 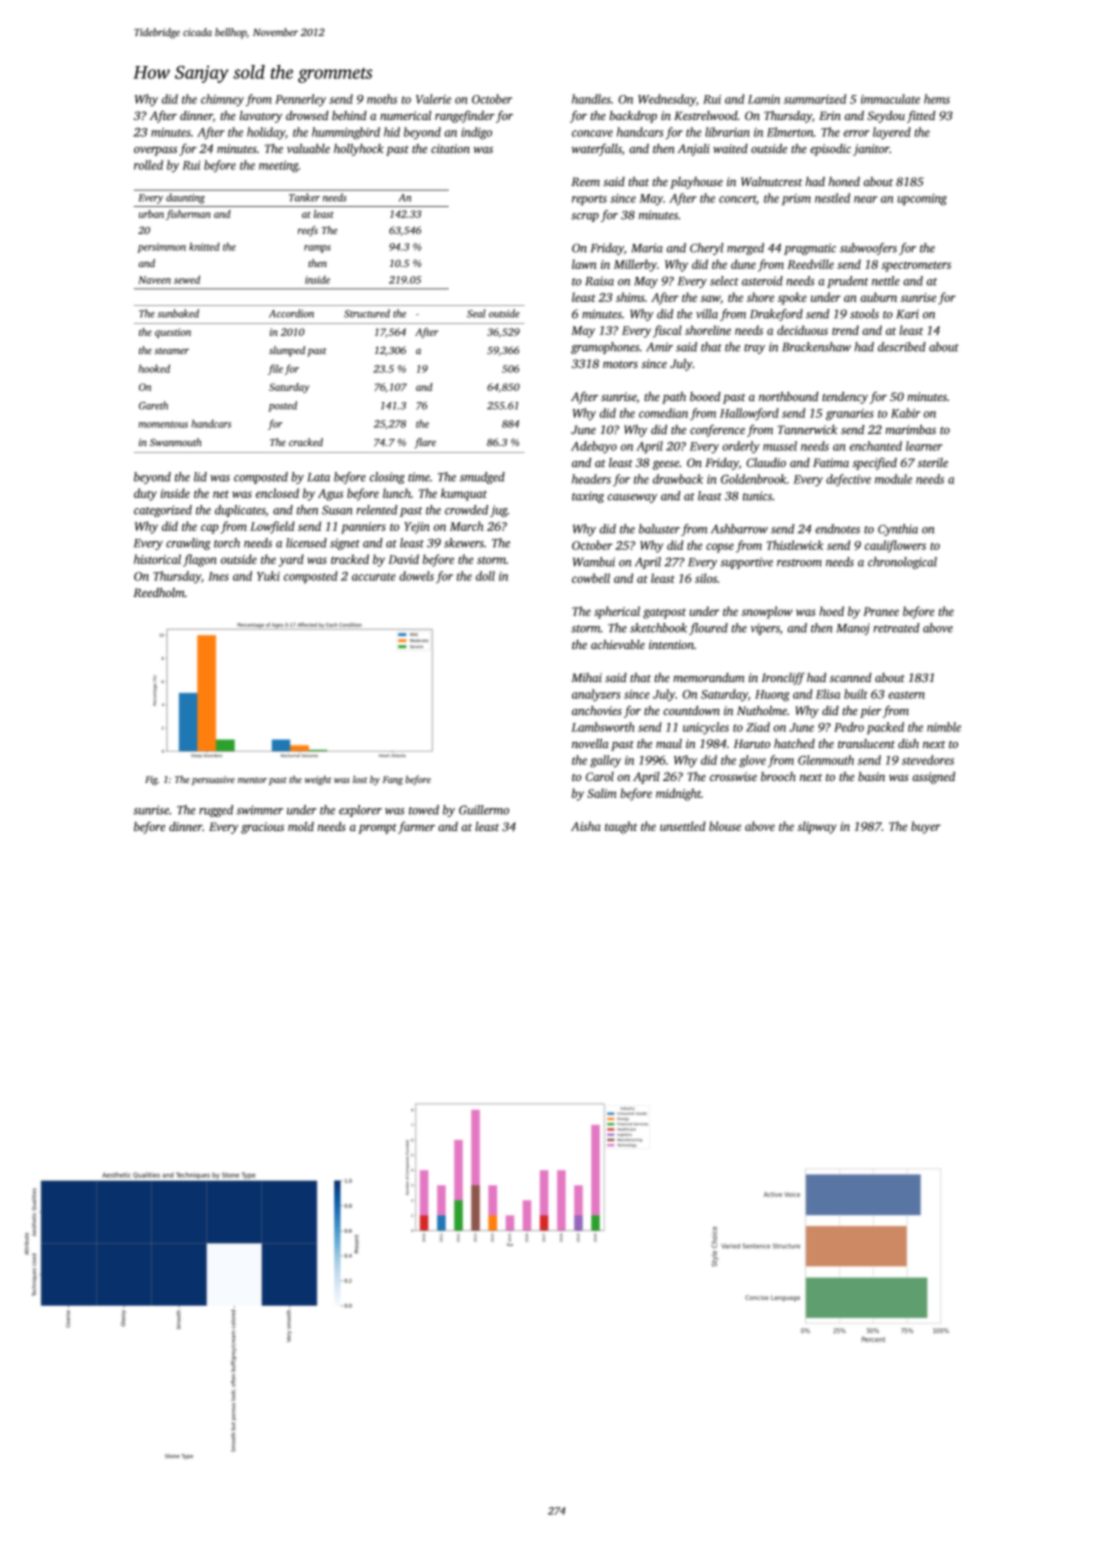 I want to click on deciduous, so click(x=802, y=330).
